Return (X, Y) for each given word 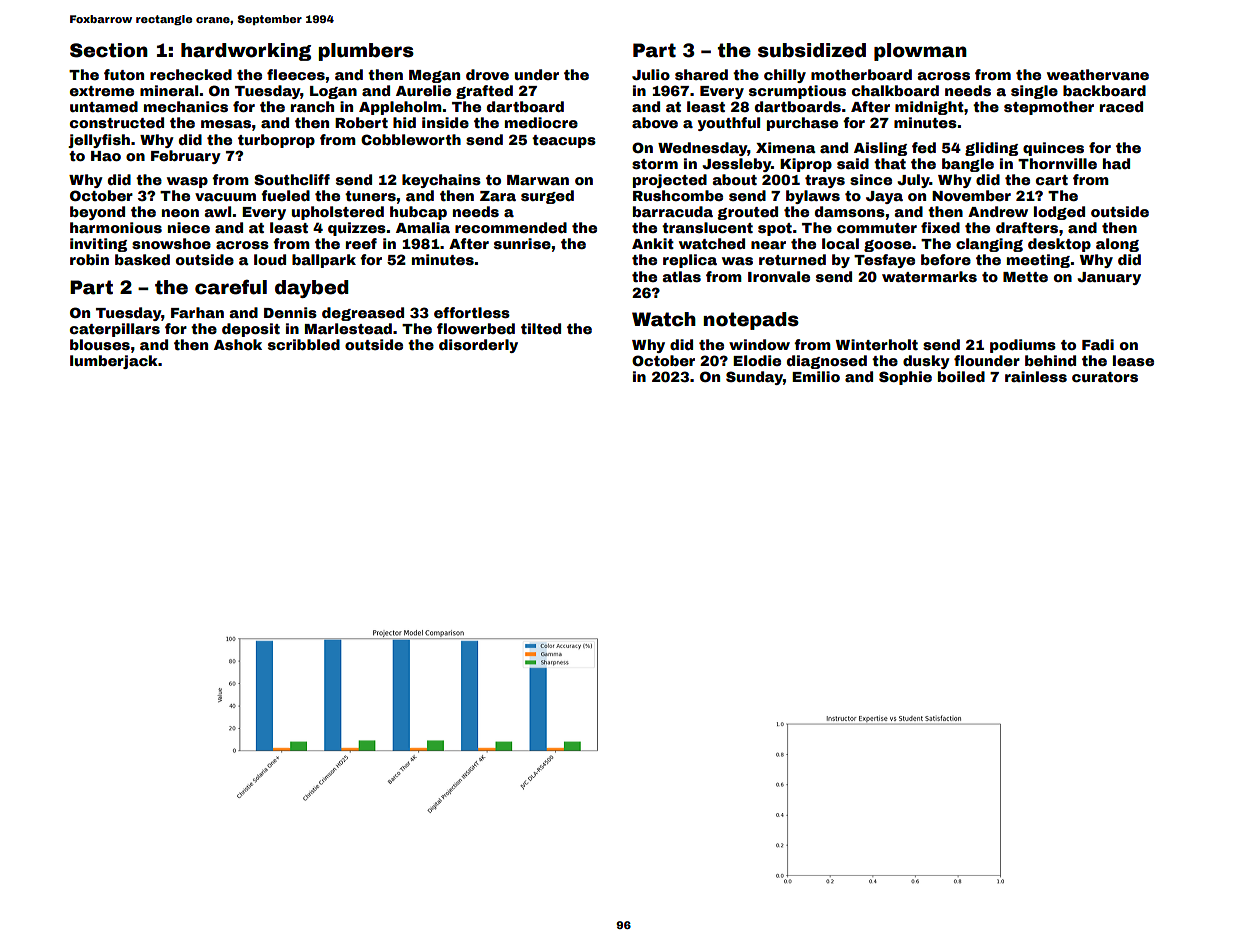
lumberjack (114, 362)
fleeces (296, 74)
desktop (1059, 245)
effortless (472, 312)
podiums (1023, 346)
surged (547, 197)
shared (701, 74)
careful (231, 287)
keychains (441, 181)
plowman (920, 52)
